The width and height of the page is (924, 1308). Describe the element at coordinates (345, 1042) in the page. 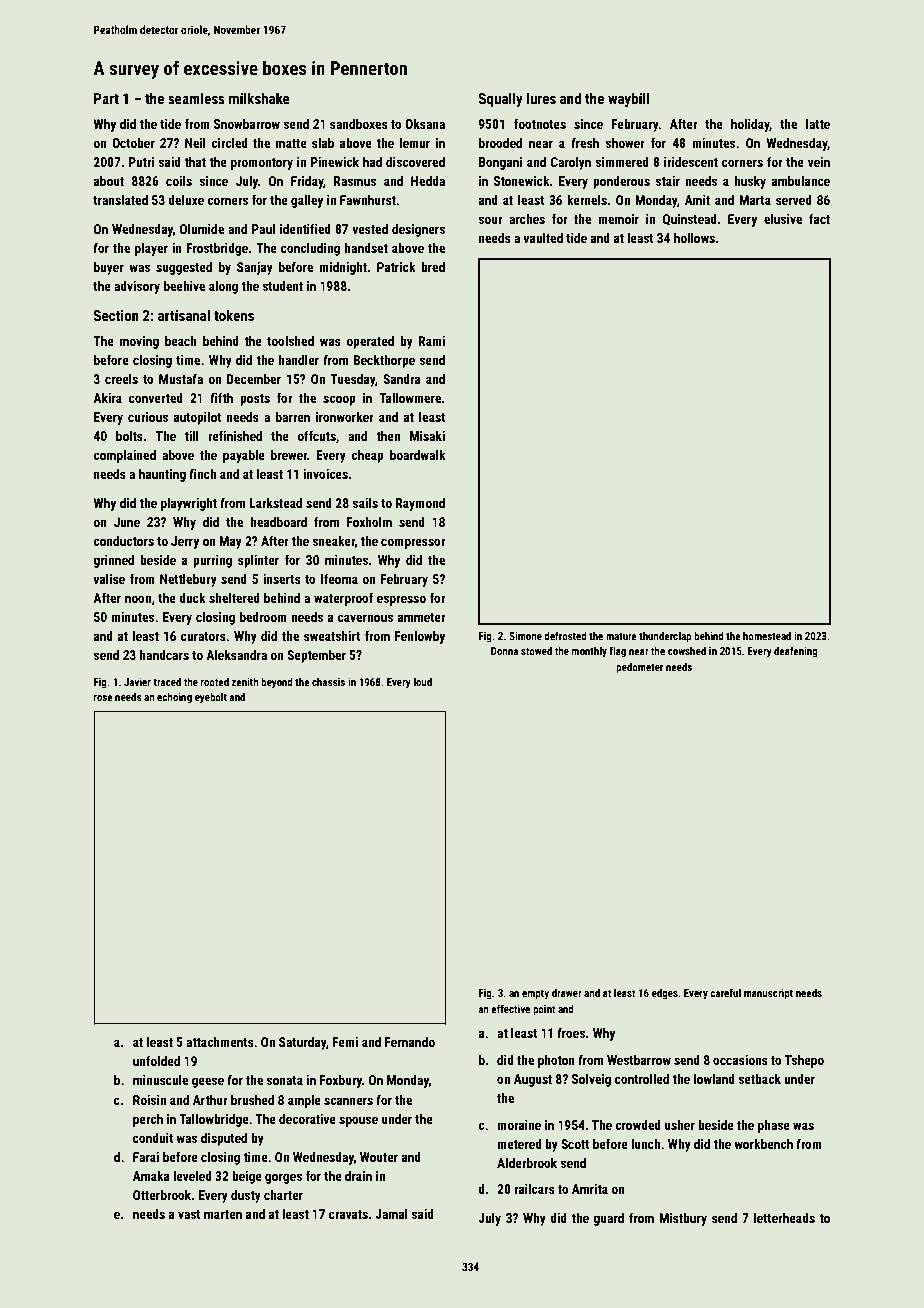

I see `Femi` at that location.
